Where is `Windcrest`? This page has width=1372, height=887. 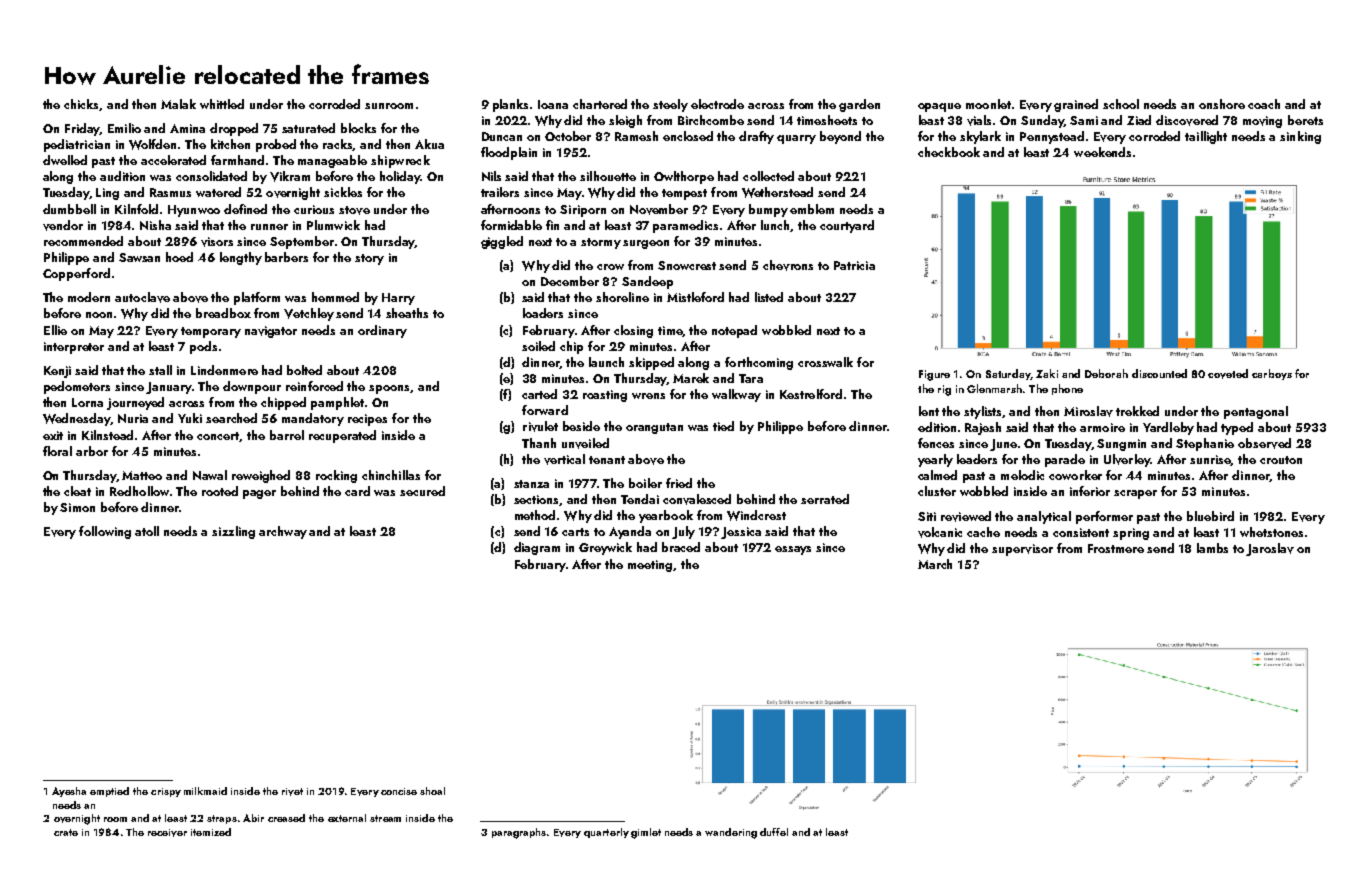
Windcrest is located at coordinates (756, 515).
